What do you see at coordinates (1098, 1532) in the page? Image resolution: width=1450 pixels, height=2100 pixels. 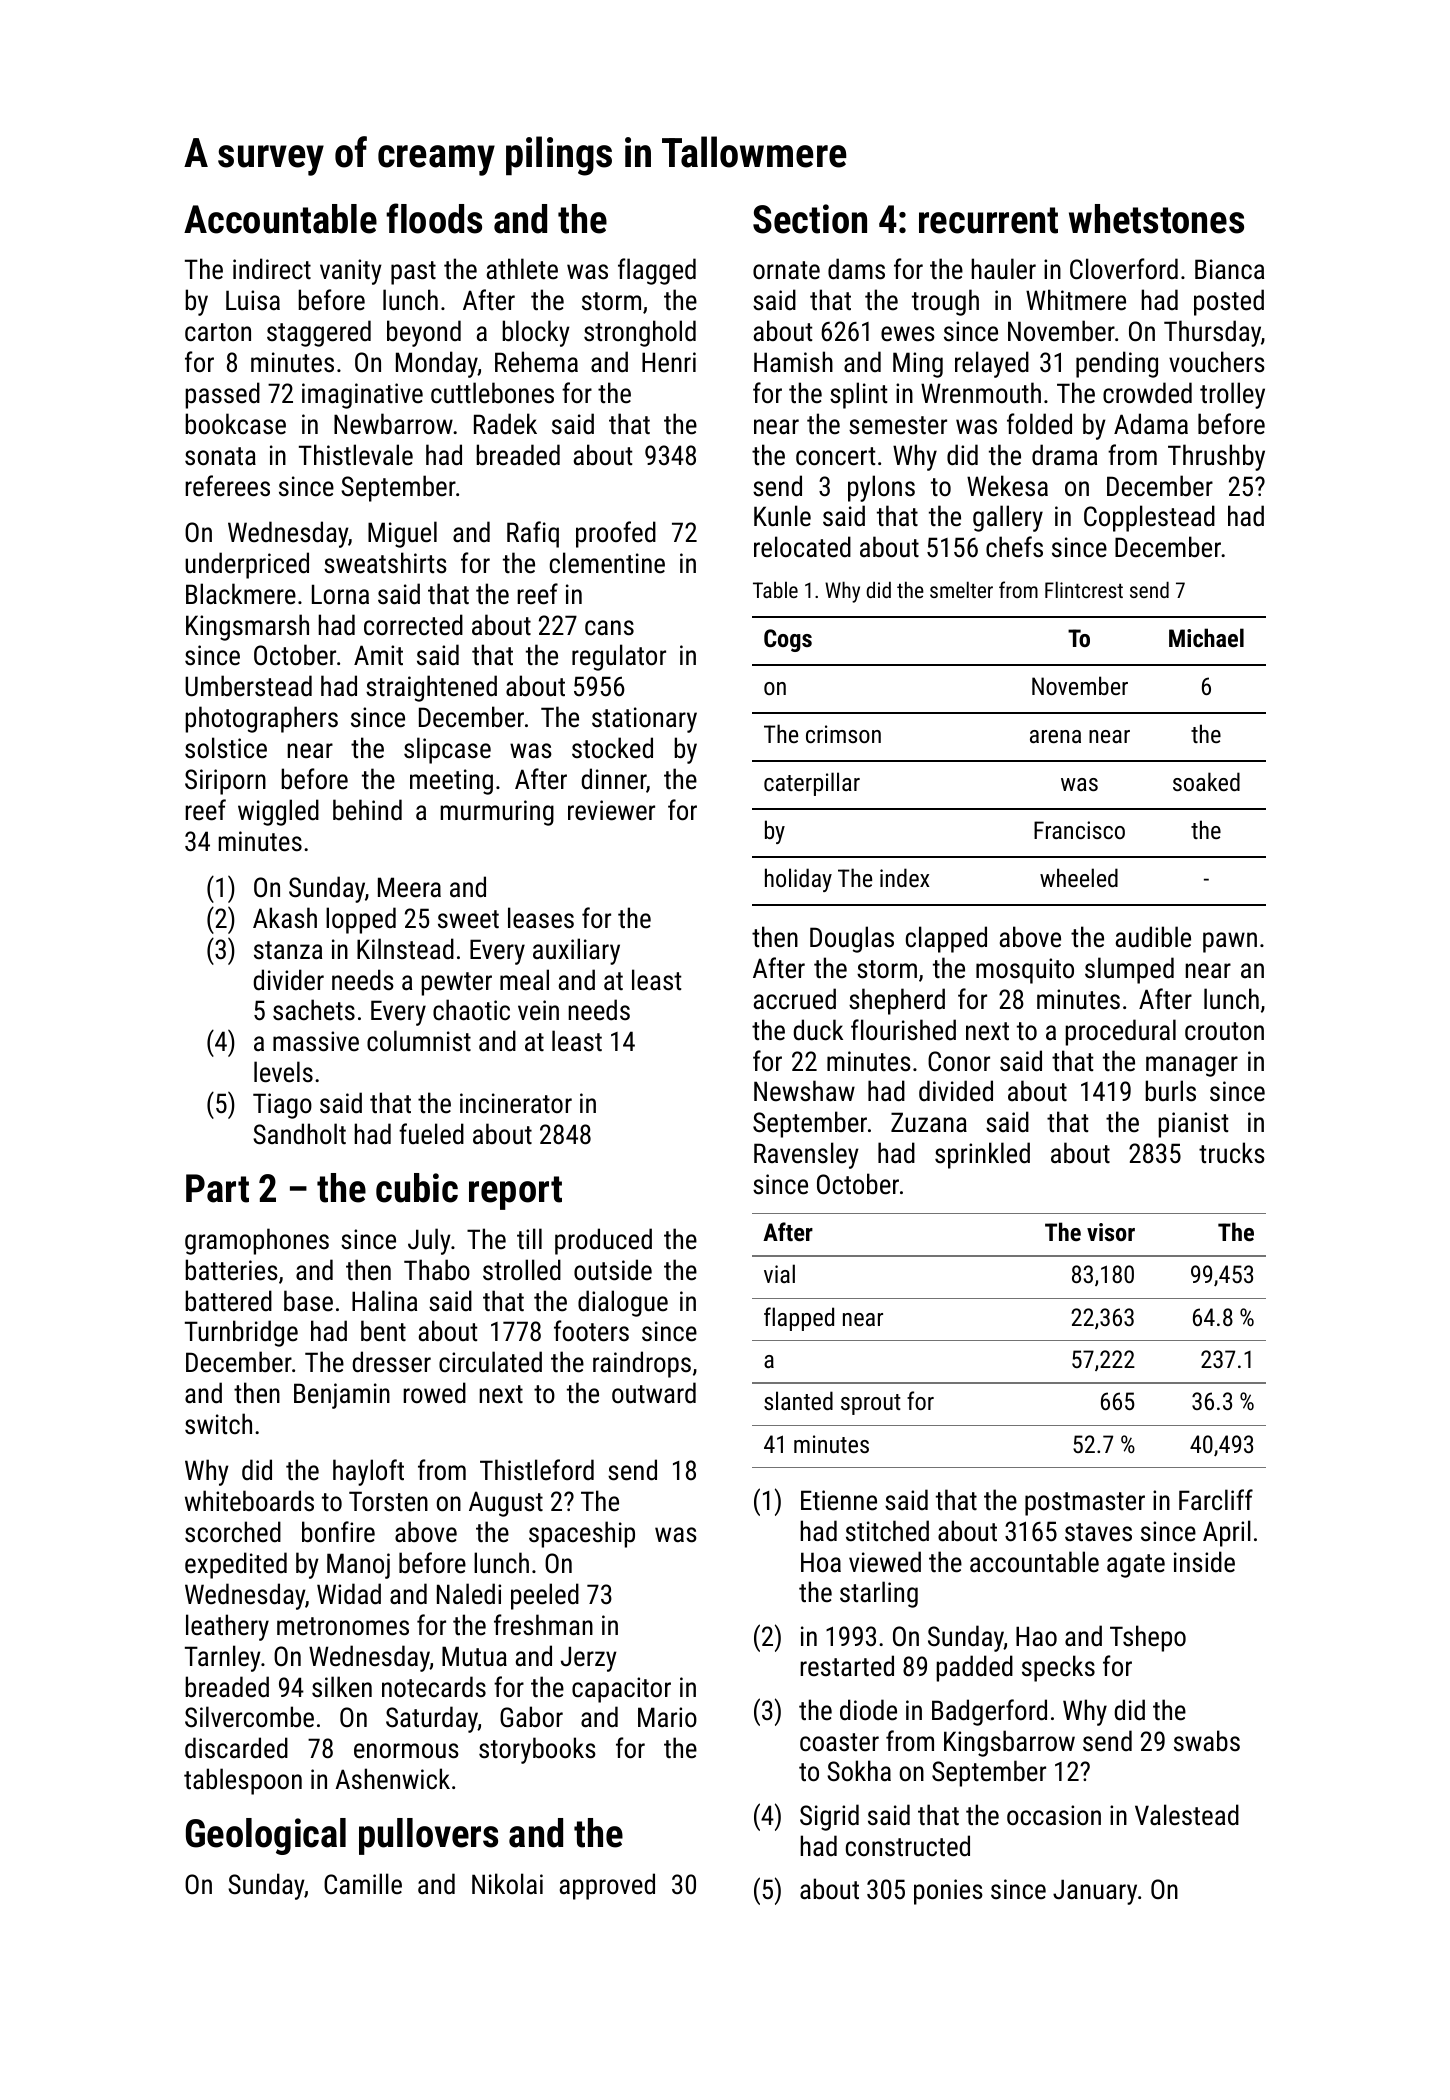 I see `staves` at bounding box center [1098, 1532].
